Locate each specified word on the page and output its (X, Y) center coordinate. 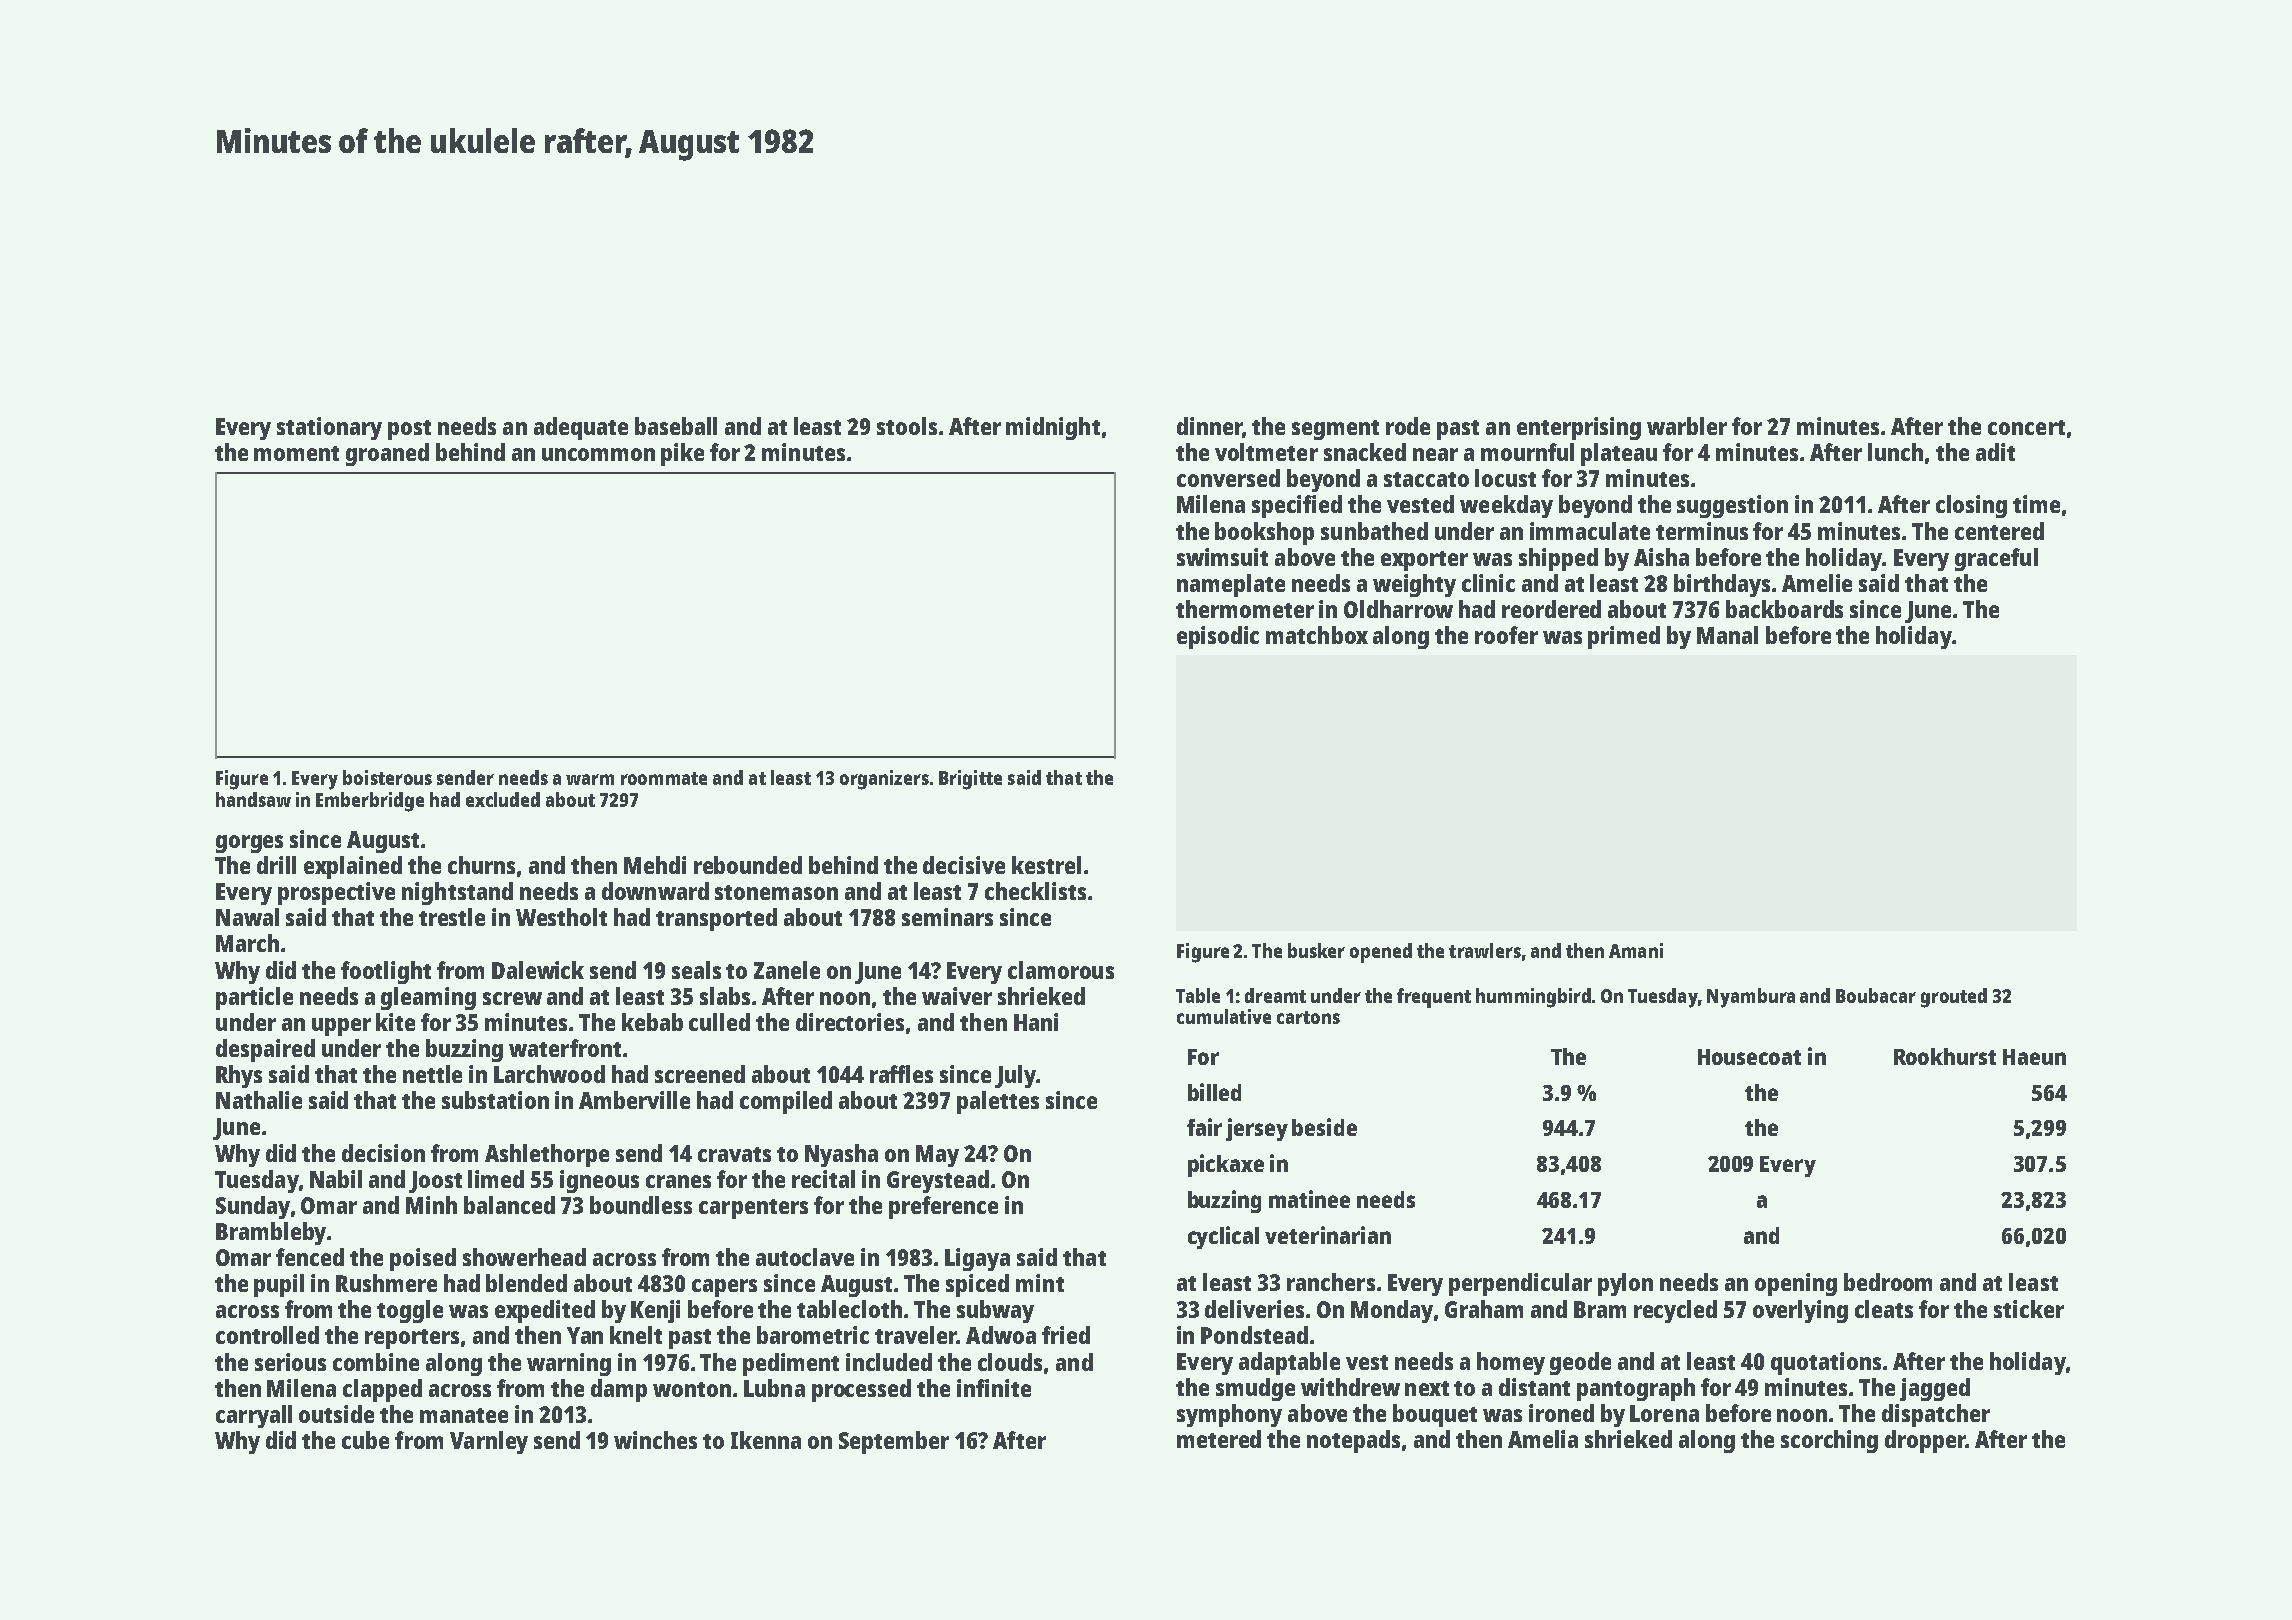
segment (1335, 430)
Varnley (489, 1442)
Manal (1727, 635)
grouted (1954, 998)
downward (655, 891)
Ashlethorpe (547, 1155)
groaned (387, 454)
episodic (1218, 637)
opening (1796, 1284)
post (409, 430)
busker (1316, 950)
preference (943, 1207)
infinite (994, 1388)
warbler (1687, 426)
